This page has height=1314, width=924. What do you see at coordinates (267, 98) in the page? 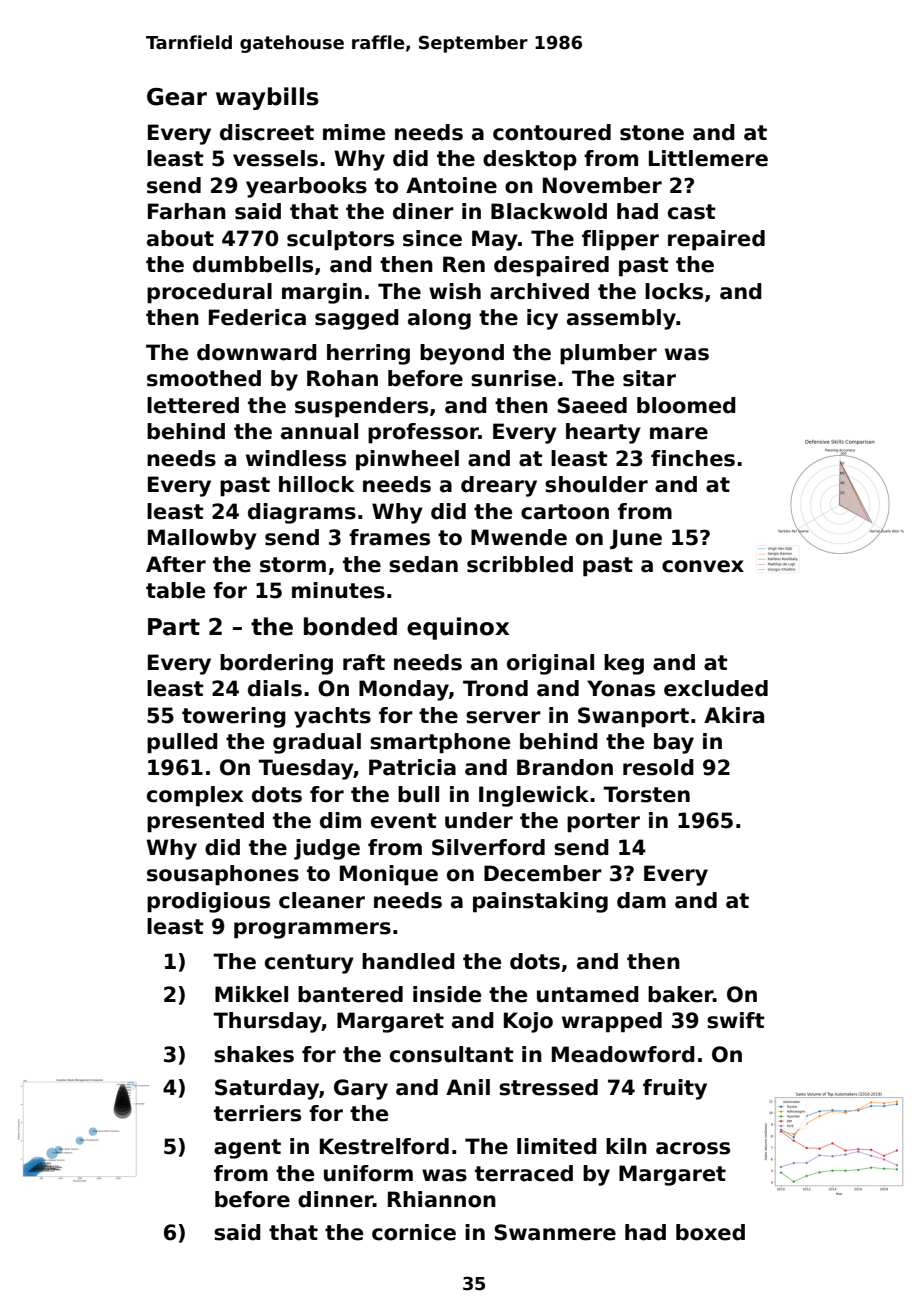
I see `waybills` at bounding box center [267, 98].
